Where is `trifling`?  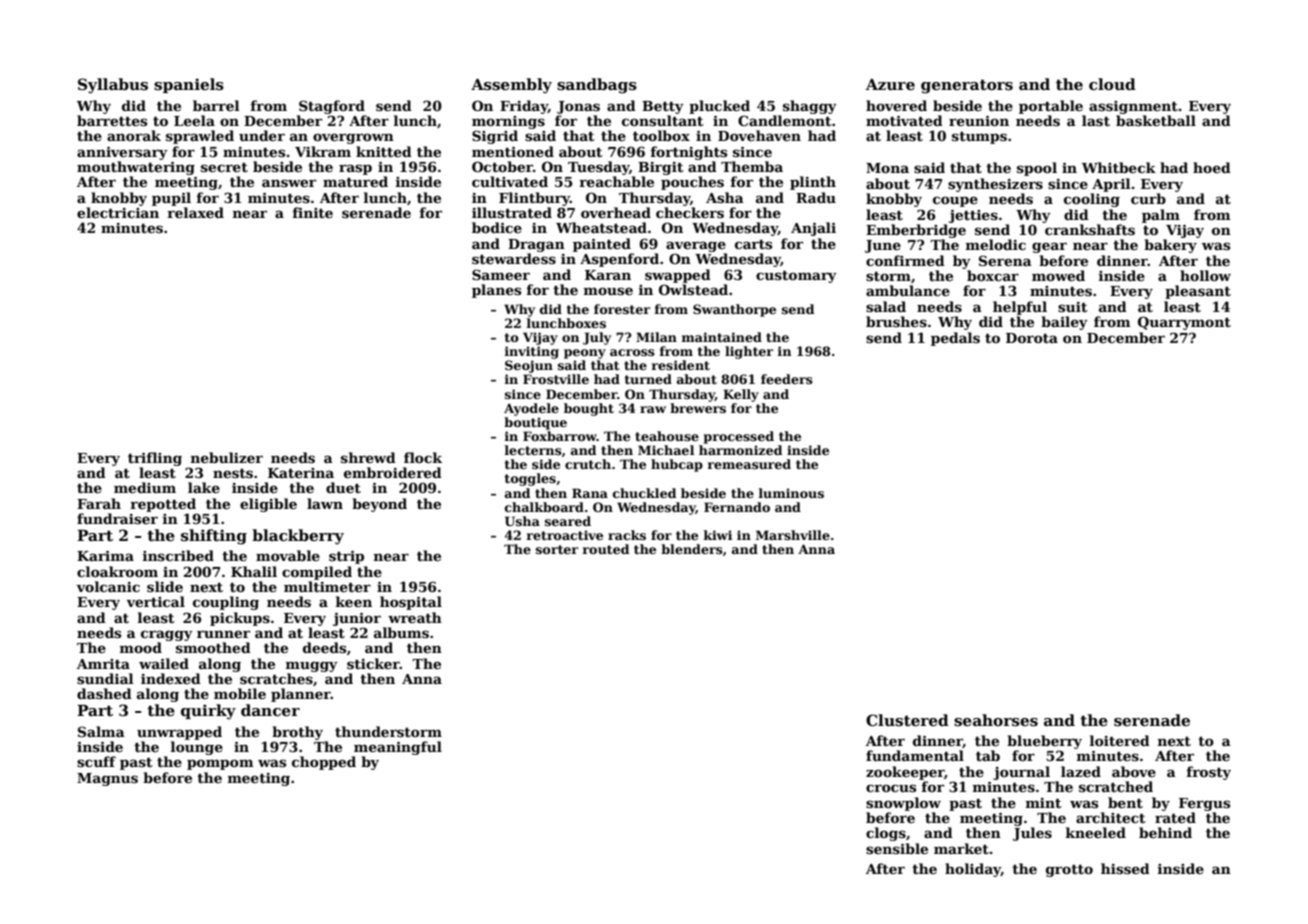
trifling is located at coordinates (155, 459).
